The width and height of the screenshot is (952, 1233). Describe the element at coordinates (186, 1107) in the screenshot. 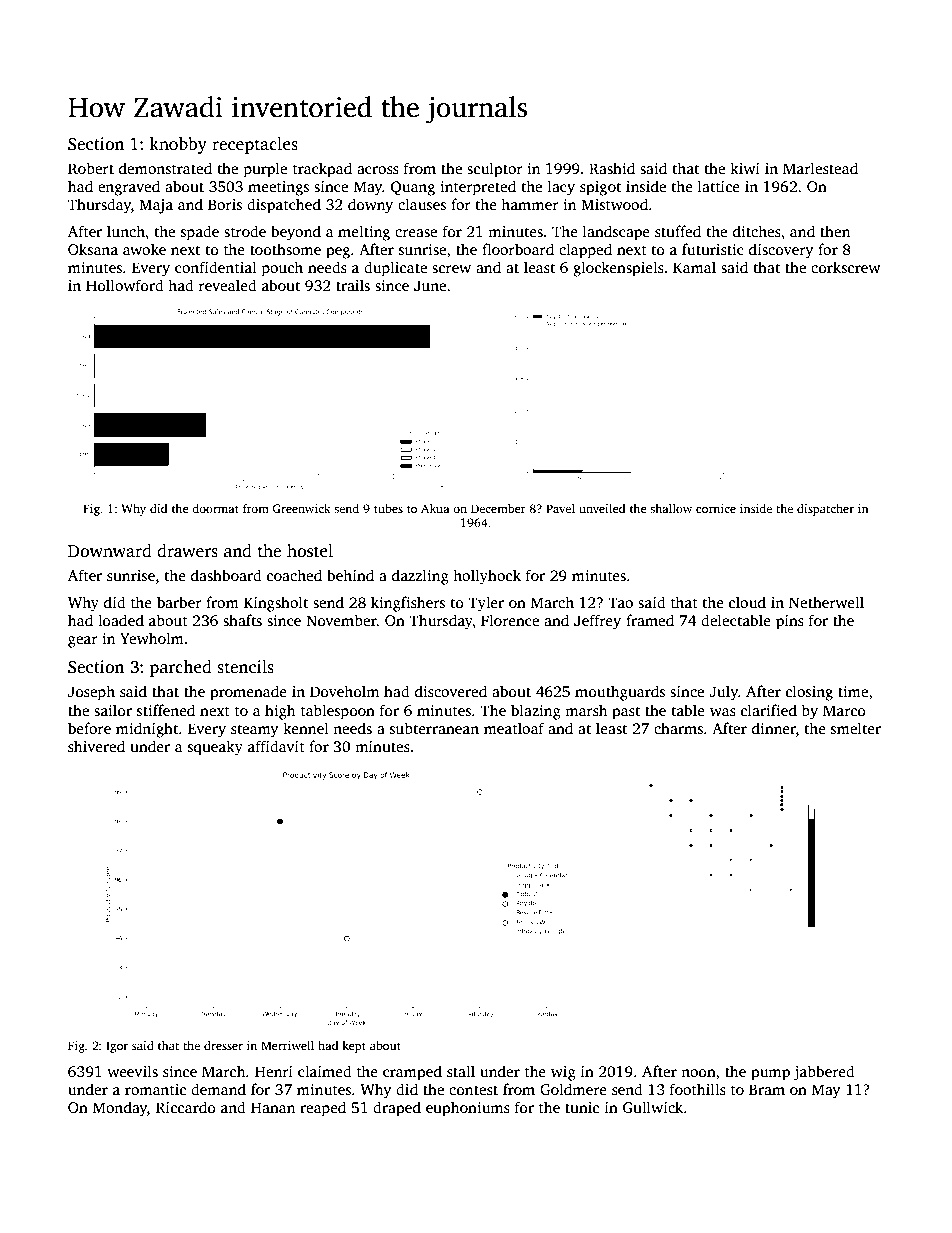

I see `Riccardo` at that location.
